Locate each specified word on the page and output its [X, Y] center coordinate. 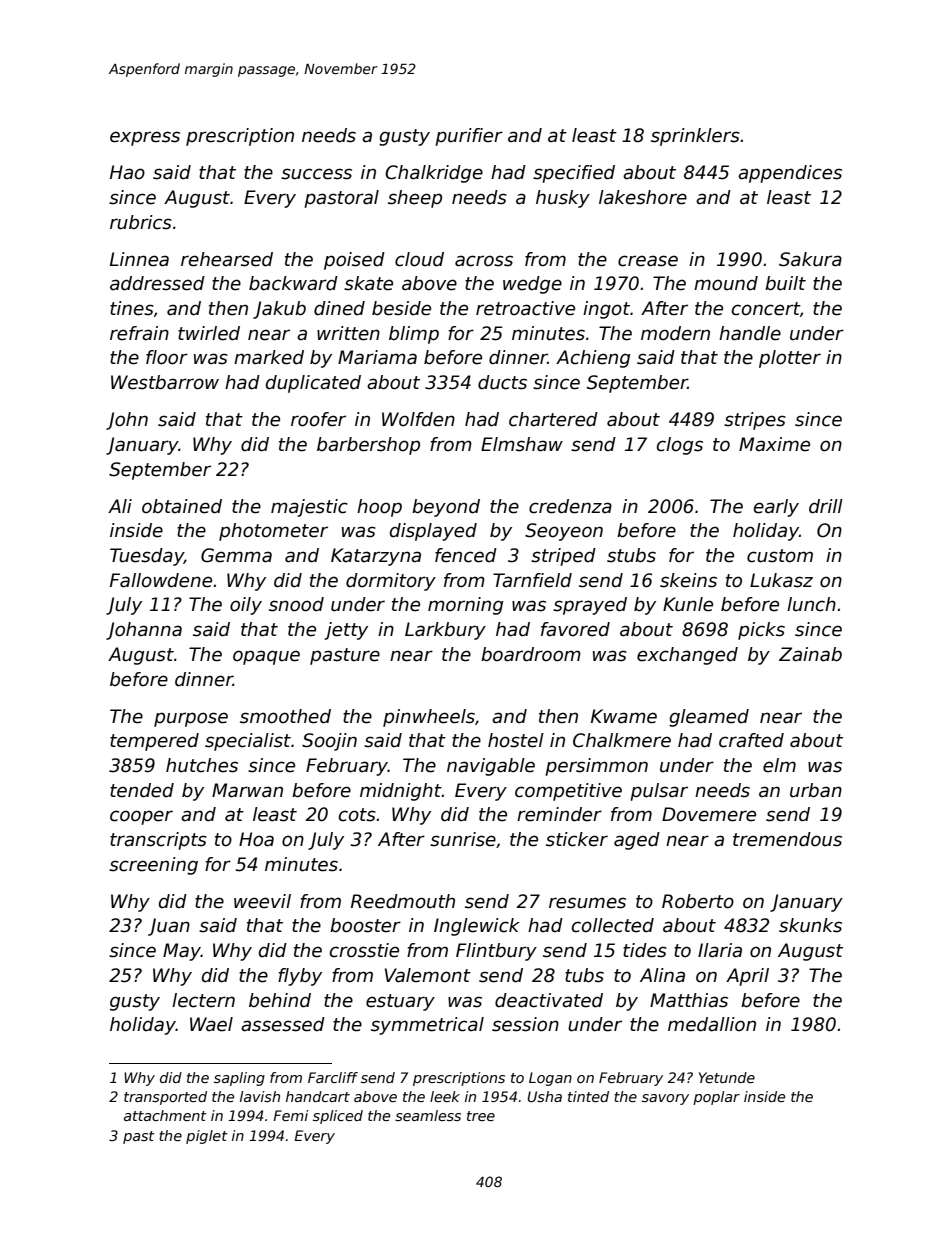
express [145, 138]
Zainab [810, 654]
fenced [466, 555]
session [525, 1024]
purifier [469, 137]
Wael [211, 1024]
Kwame [624, 716]
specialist [248, 742]
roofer [318, 419]
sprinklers [695, 137]
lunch [811, 604]
